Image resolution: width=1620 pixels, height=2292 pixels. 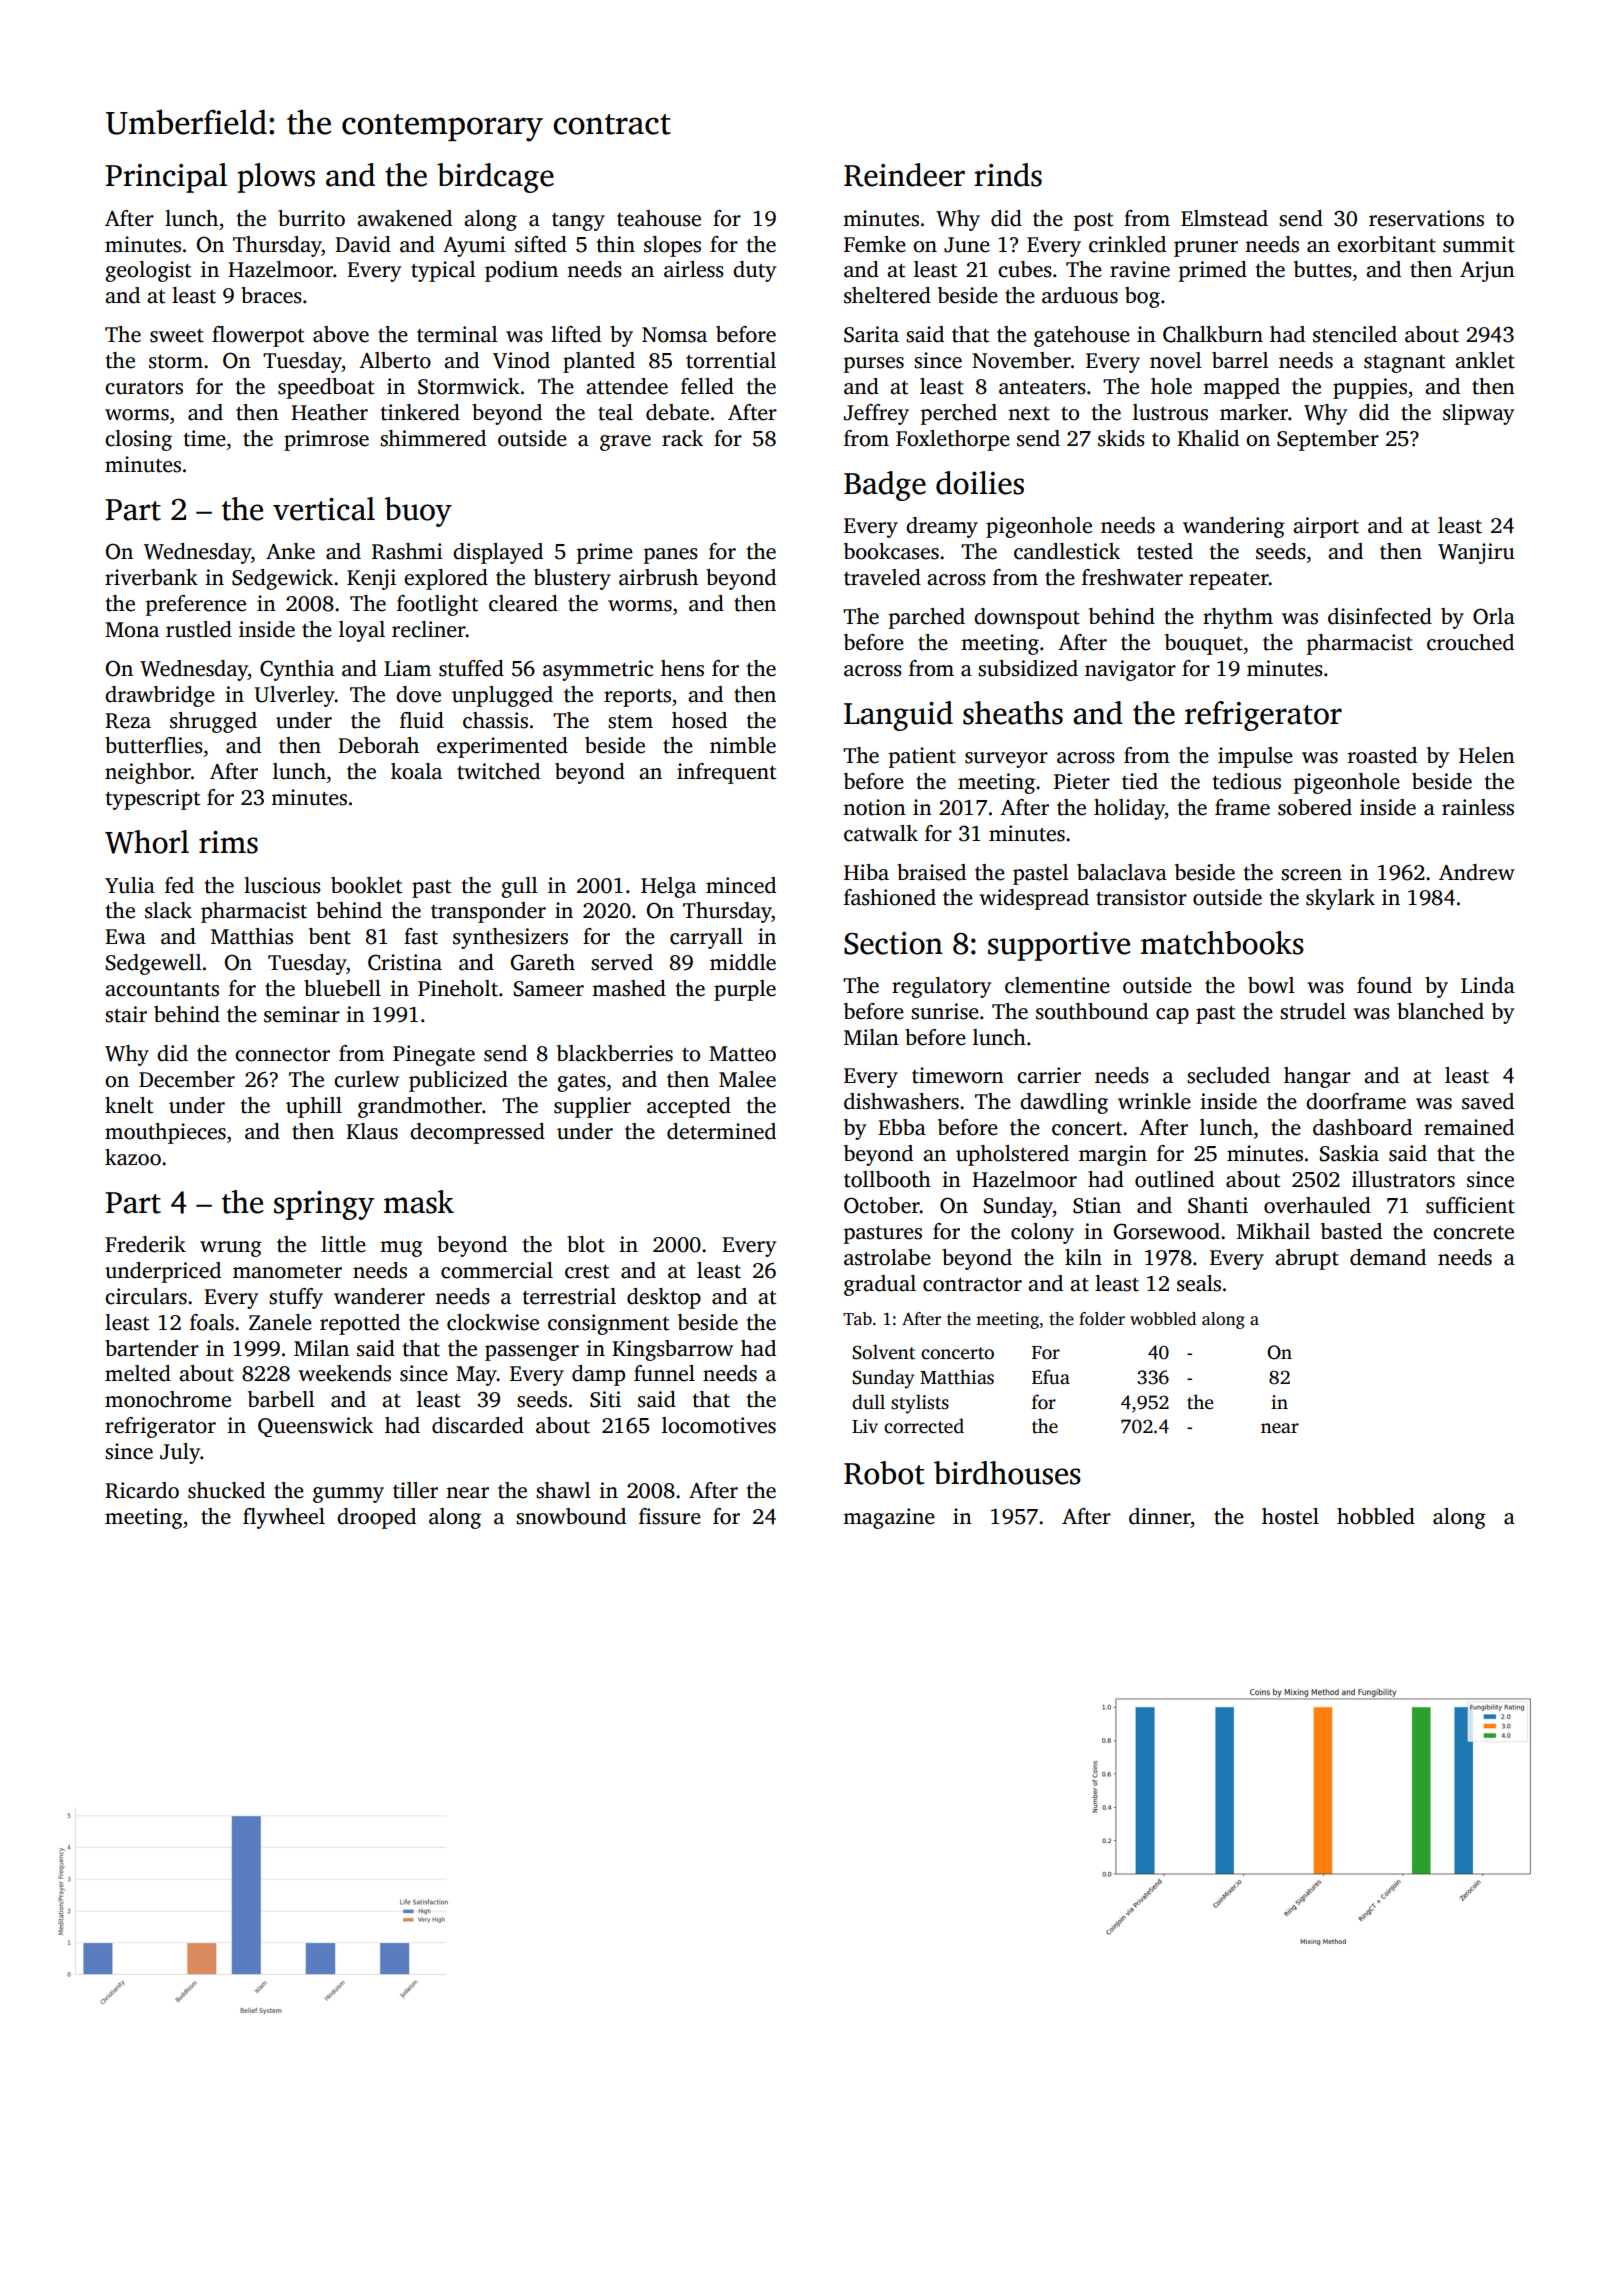 I want to click on shucked, so click(x=226, y=1490).
